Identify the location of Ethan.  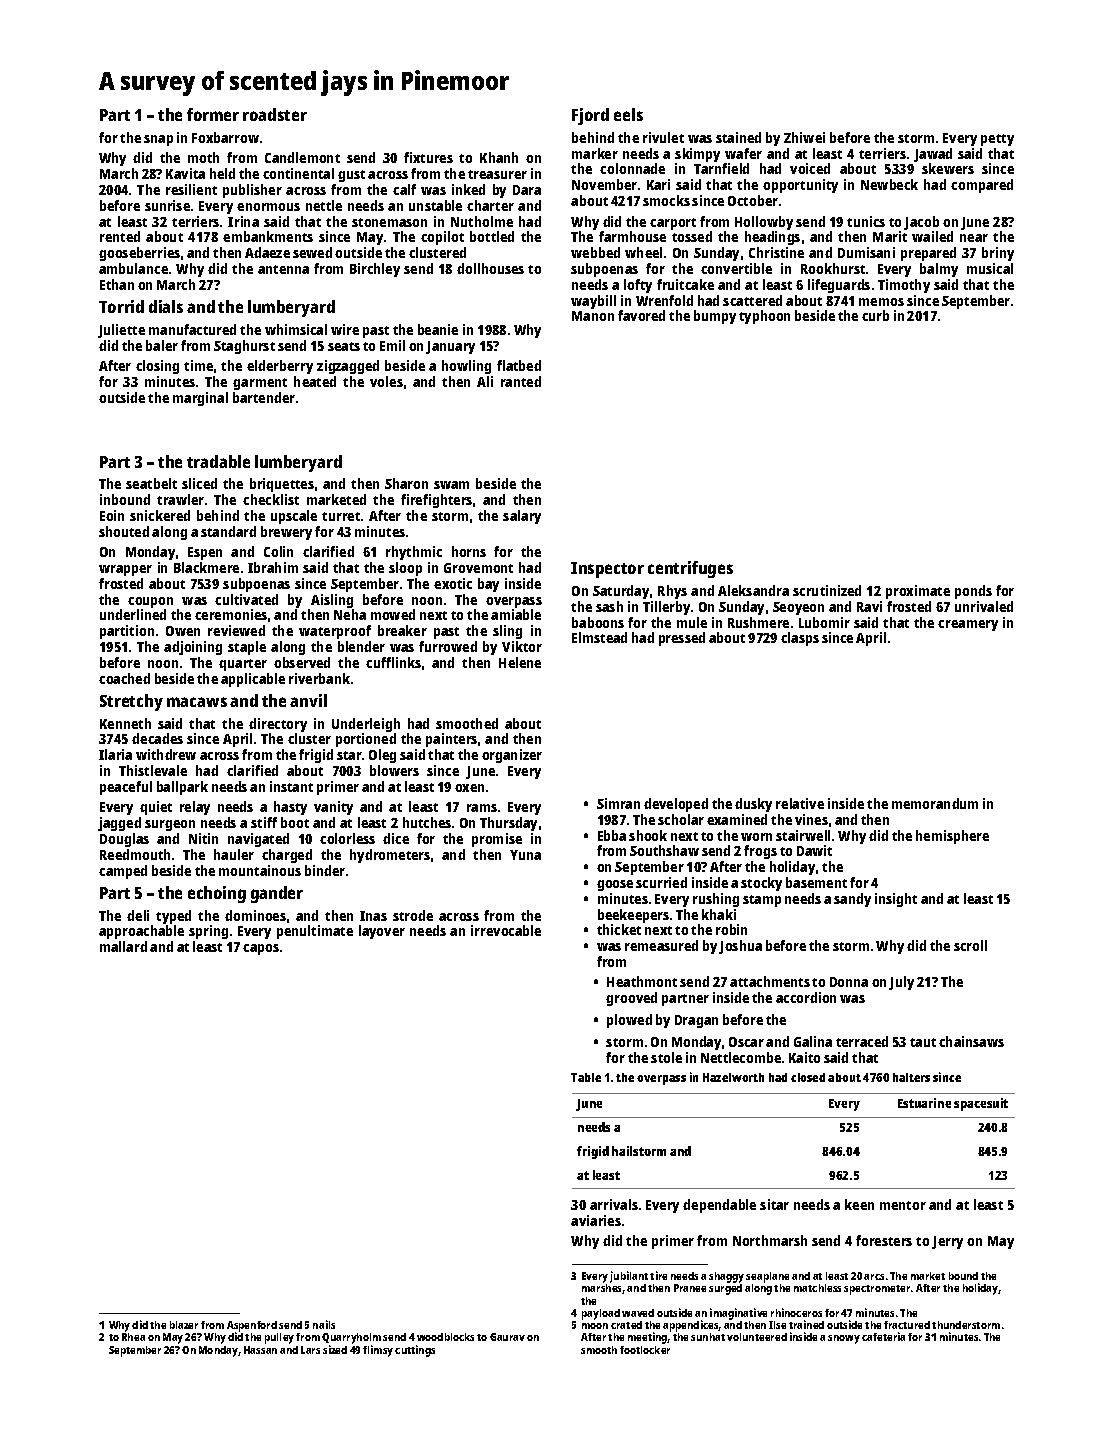
(117, 284).
